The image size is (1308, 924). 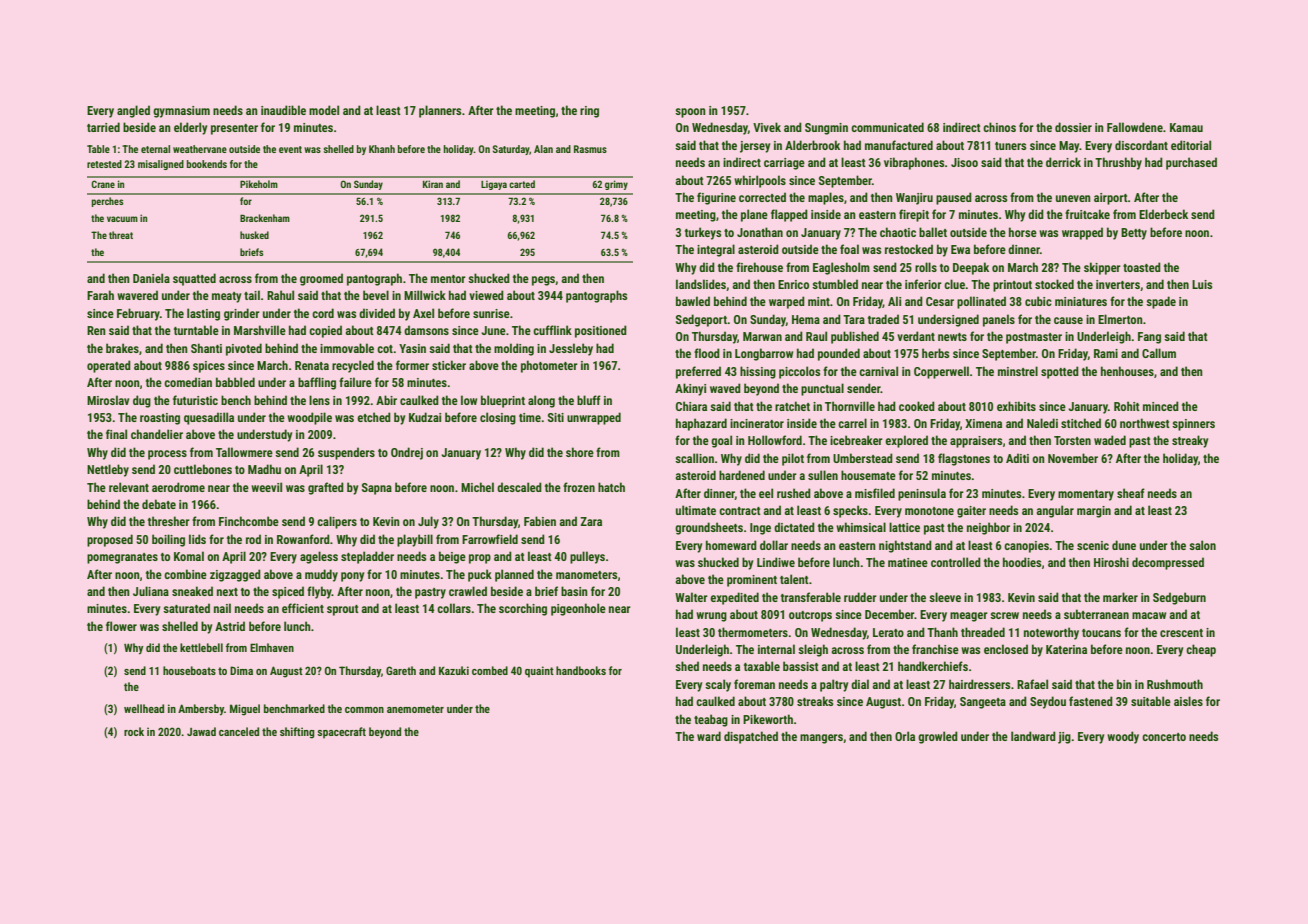 I want to click on anemometer, so click(x=415, y=709).
